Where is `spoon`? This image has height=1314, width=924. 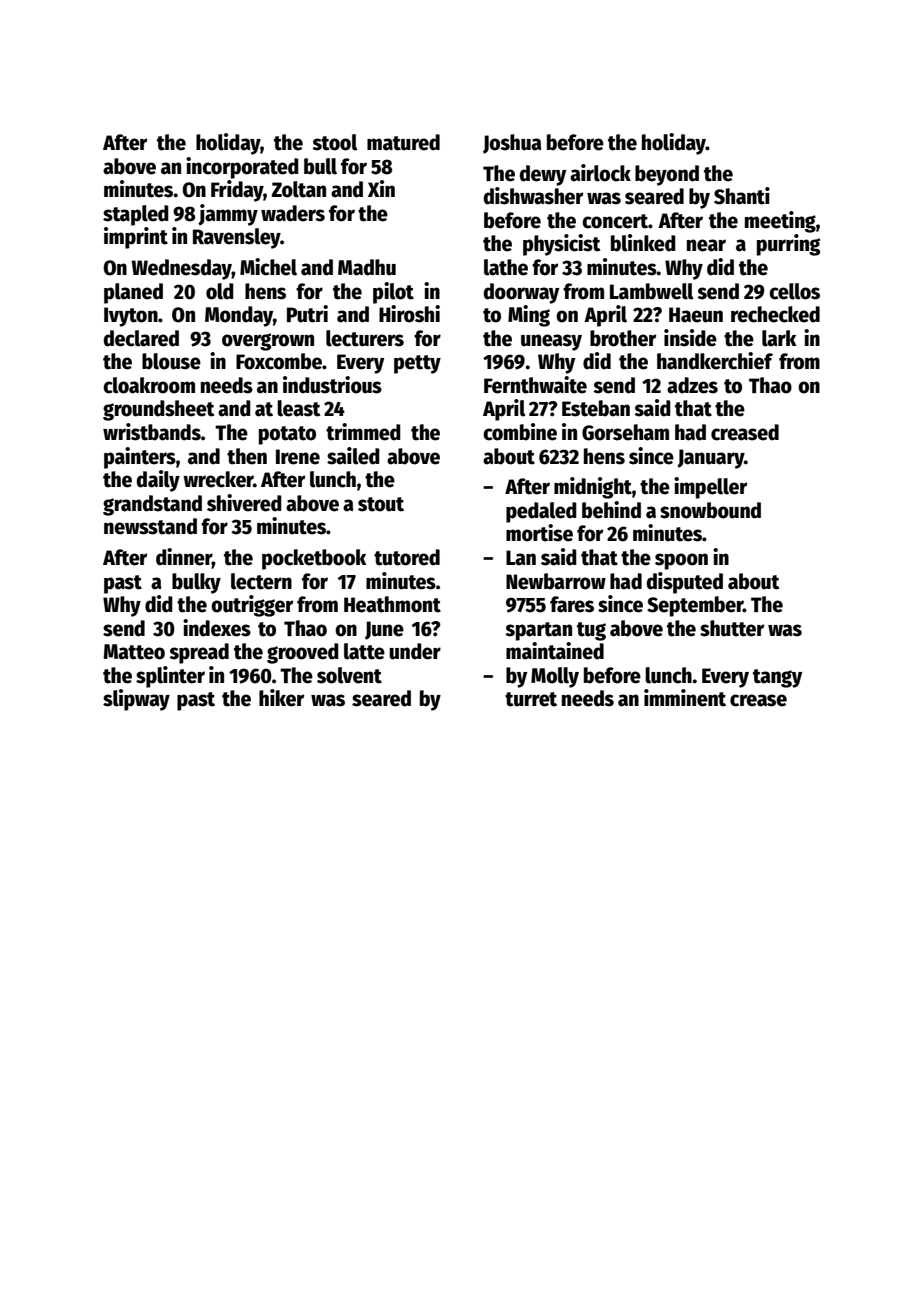
spoon is located at coordinates (681, 561).
